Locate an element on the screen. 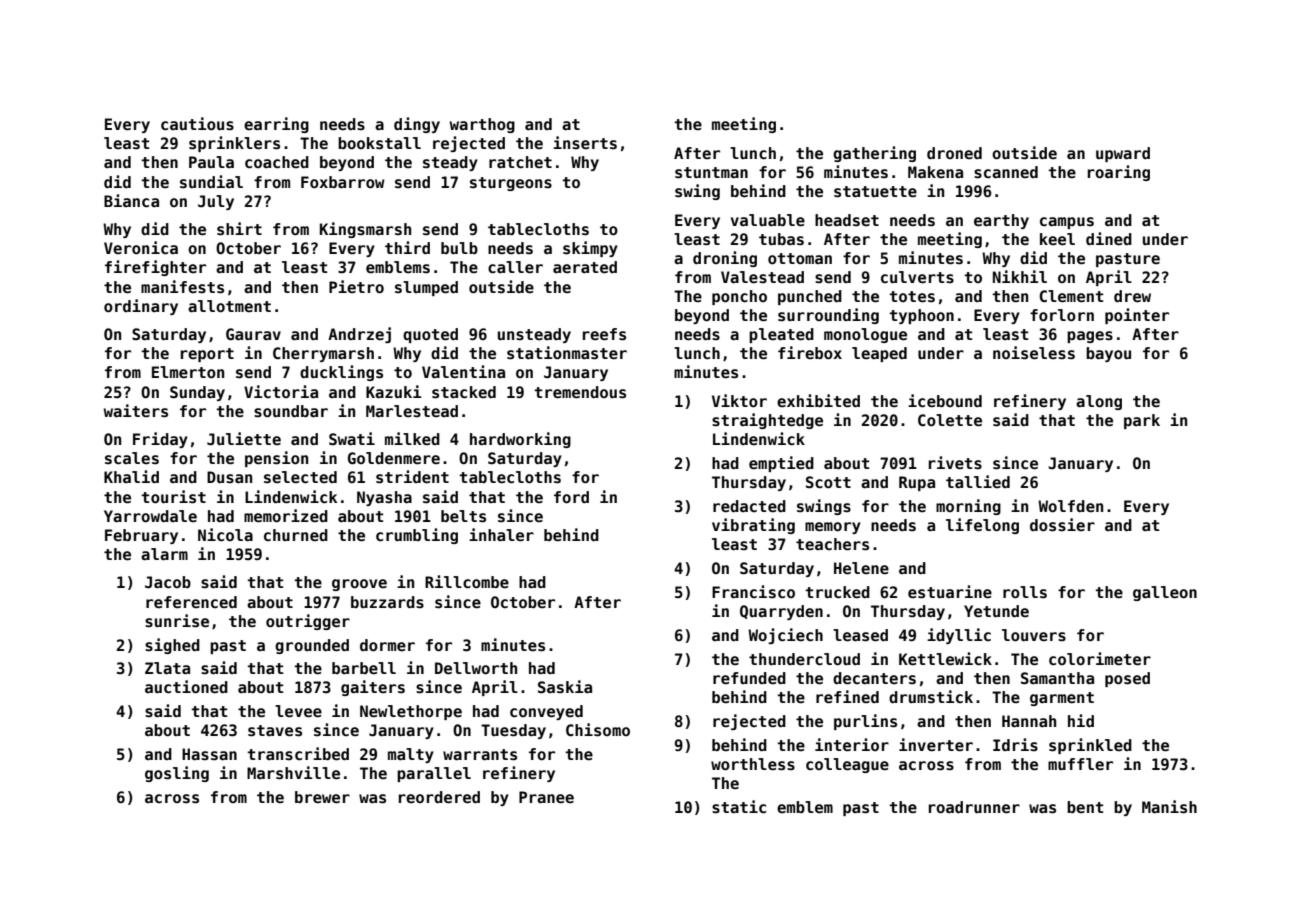  Pranee is located at coordinates (546, 797).
